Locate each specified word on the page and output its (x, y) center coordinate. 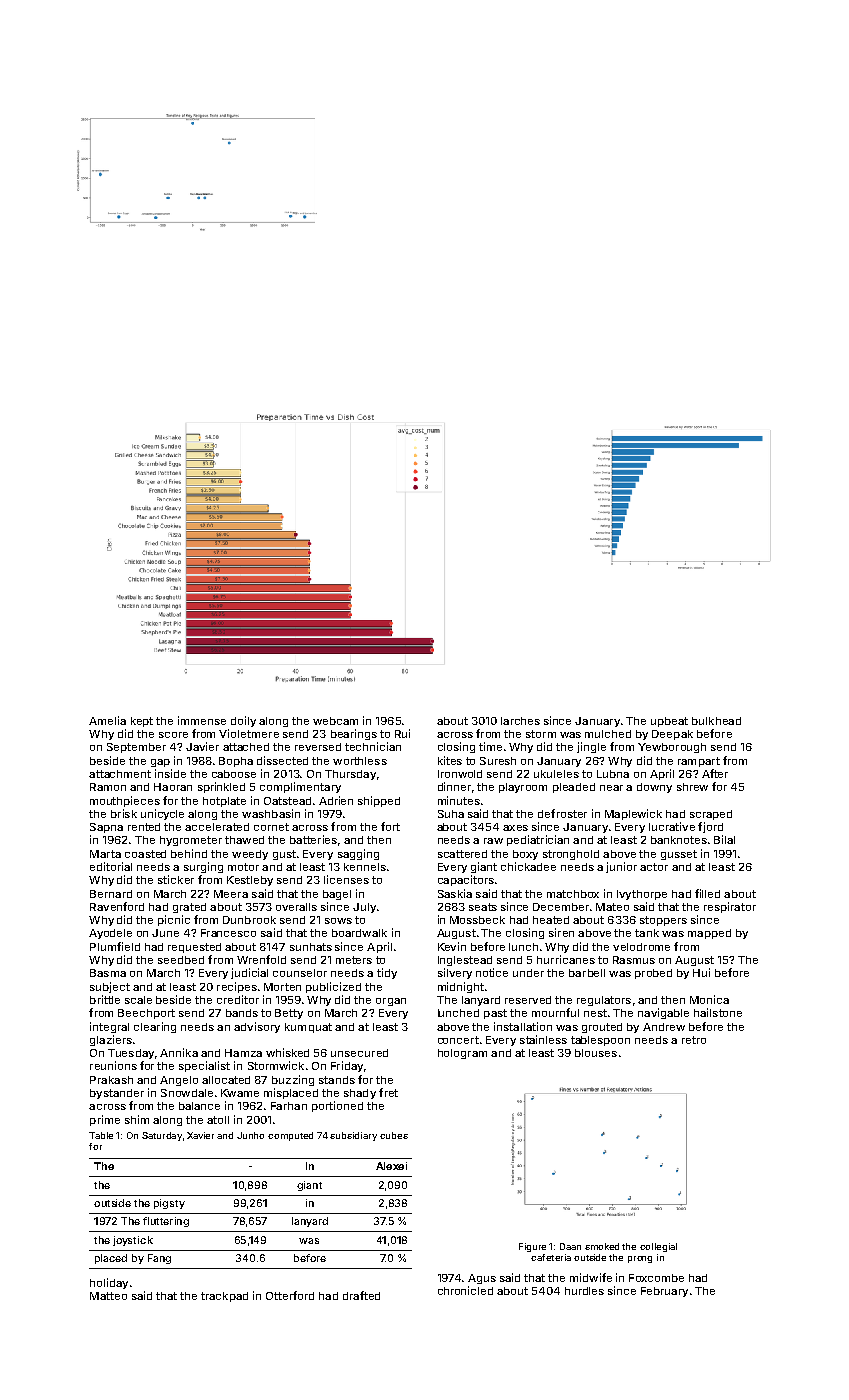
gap (160, 763)
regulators (604, 1001)
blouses (596, 1053)
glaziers (111, 1040)
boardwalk (359, 933)
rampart (699, 762)
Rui (402, 733)
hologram (462, 1054)
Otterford (290, 1295)
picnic (174, 920)
